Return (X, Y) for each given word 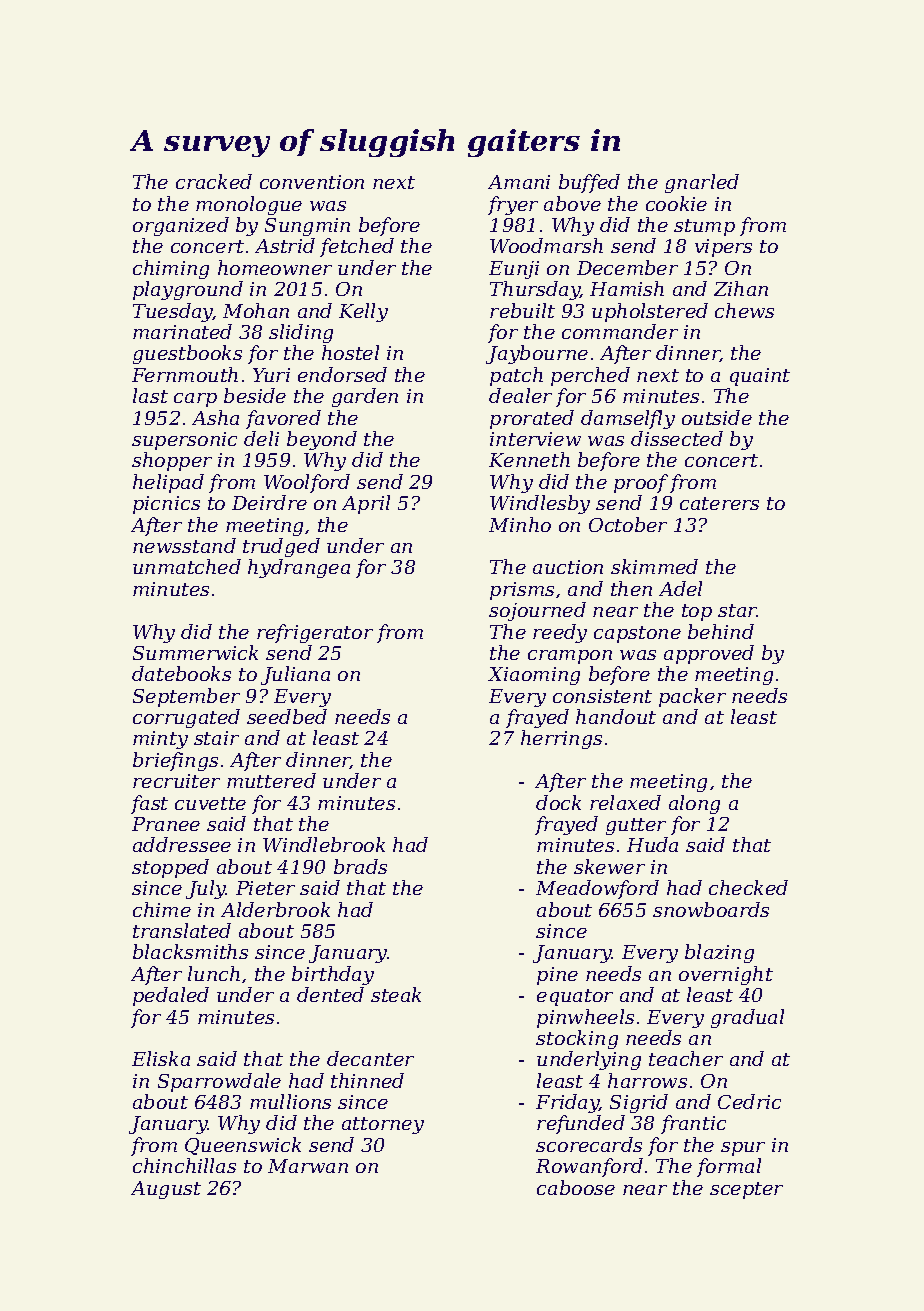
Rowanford (589, 1167)
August (166, 1190)
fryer (513, 205)
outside (717, 417)
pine (557, 976)
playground (188, 290)
